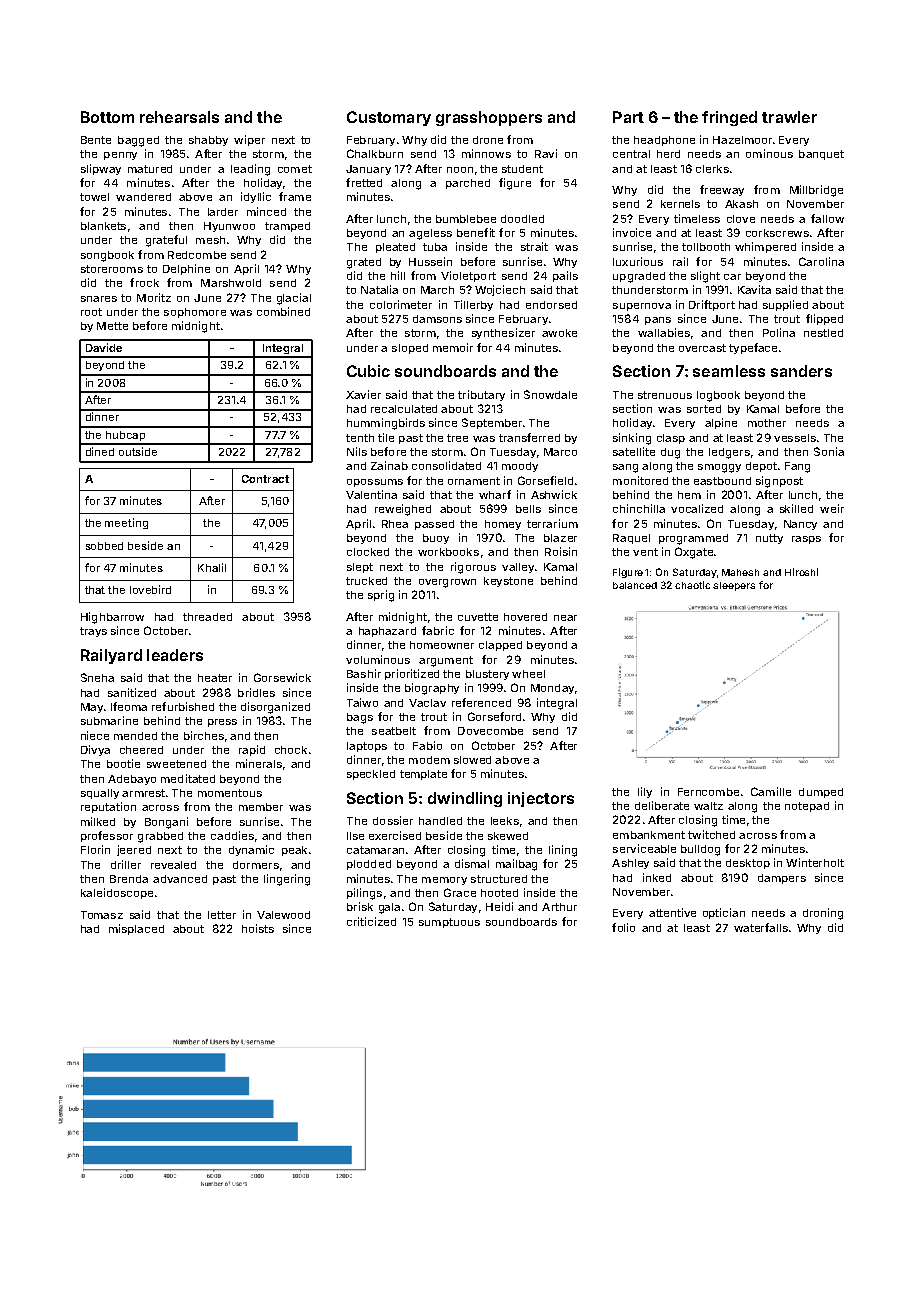 The height and width of the image is (1308, 924). Describe the element at coordinates (640, 480) in the image. I see `monitored` at that location.
